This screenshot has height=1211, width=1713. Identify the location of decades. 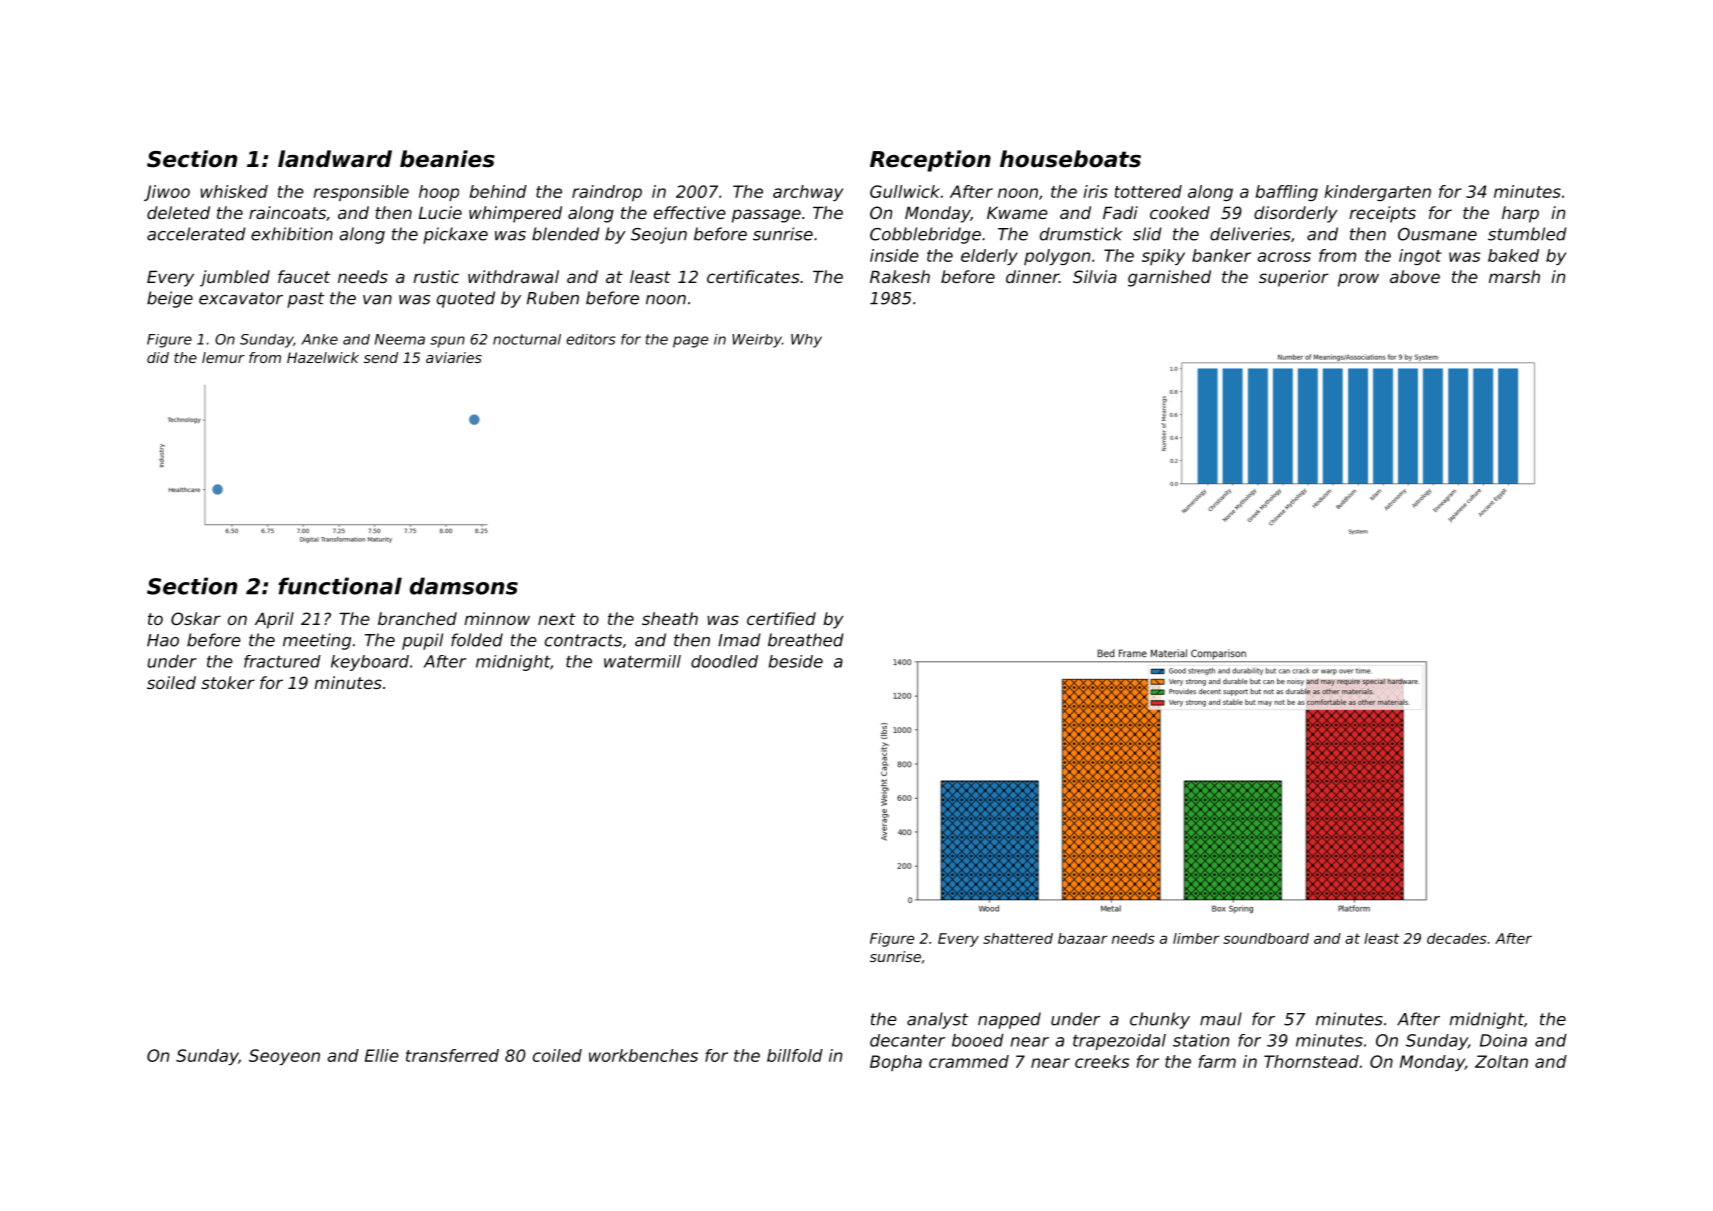
(1457, 938).
